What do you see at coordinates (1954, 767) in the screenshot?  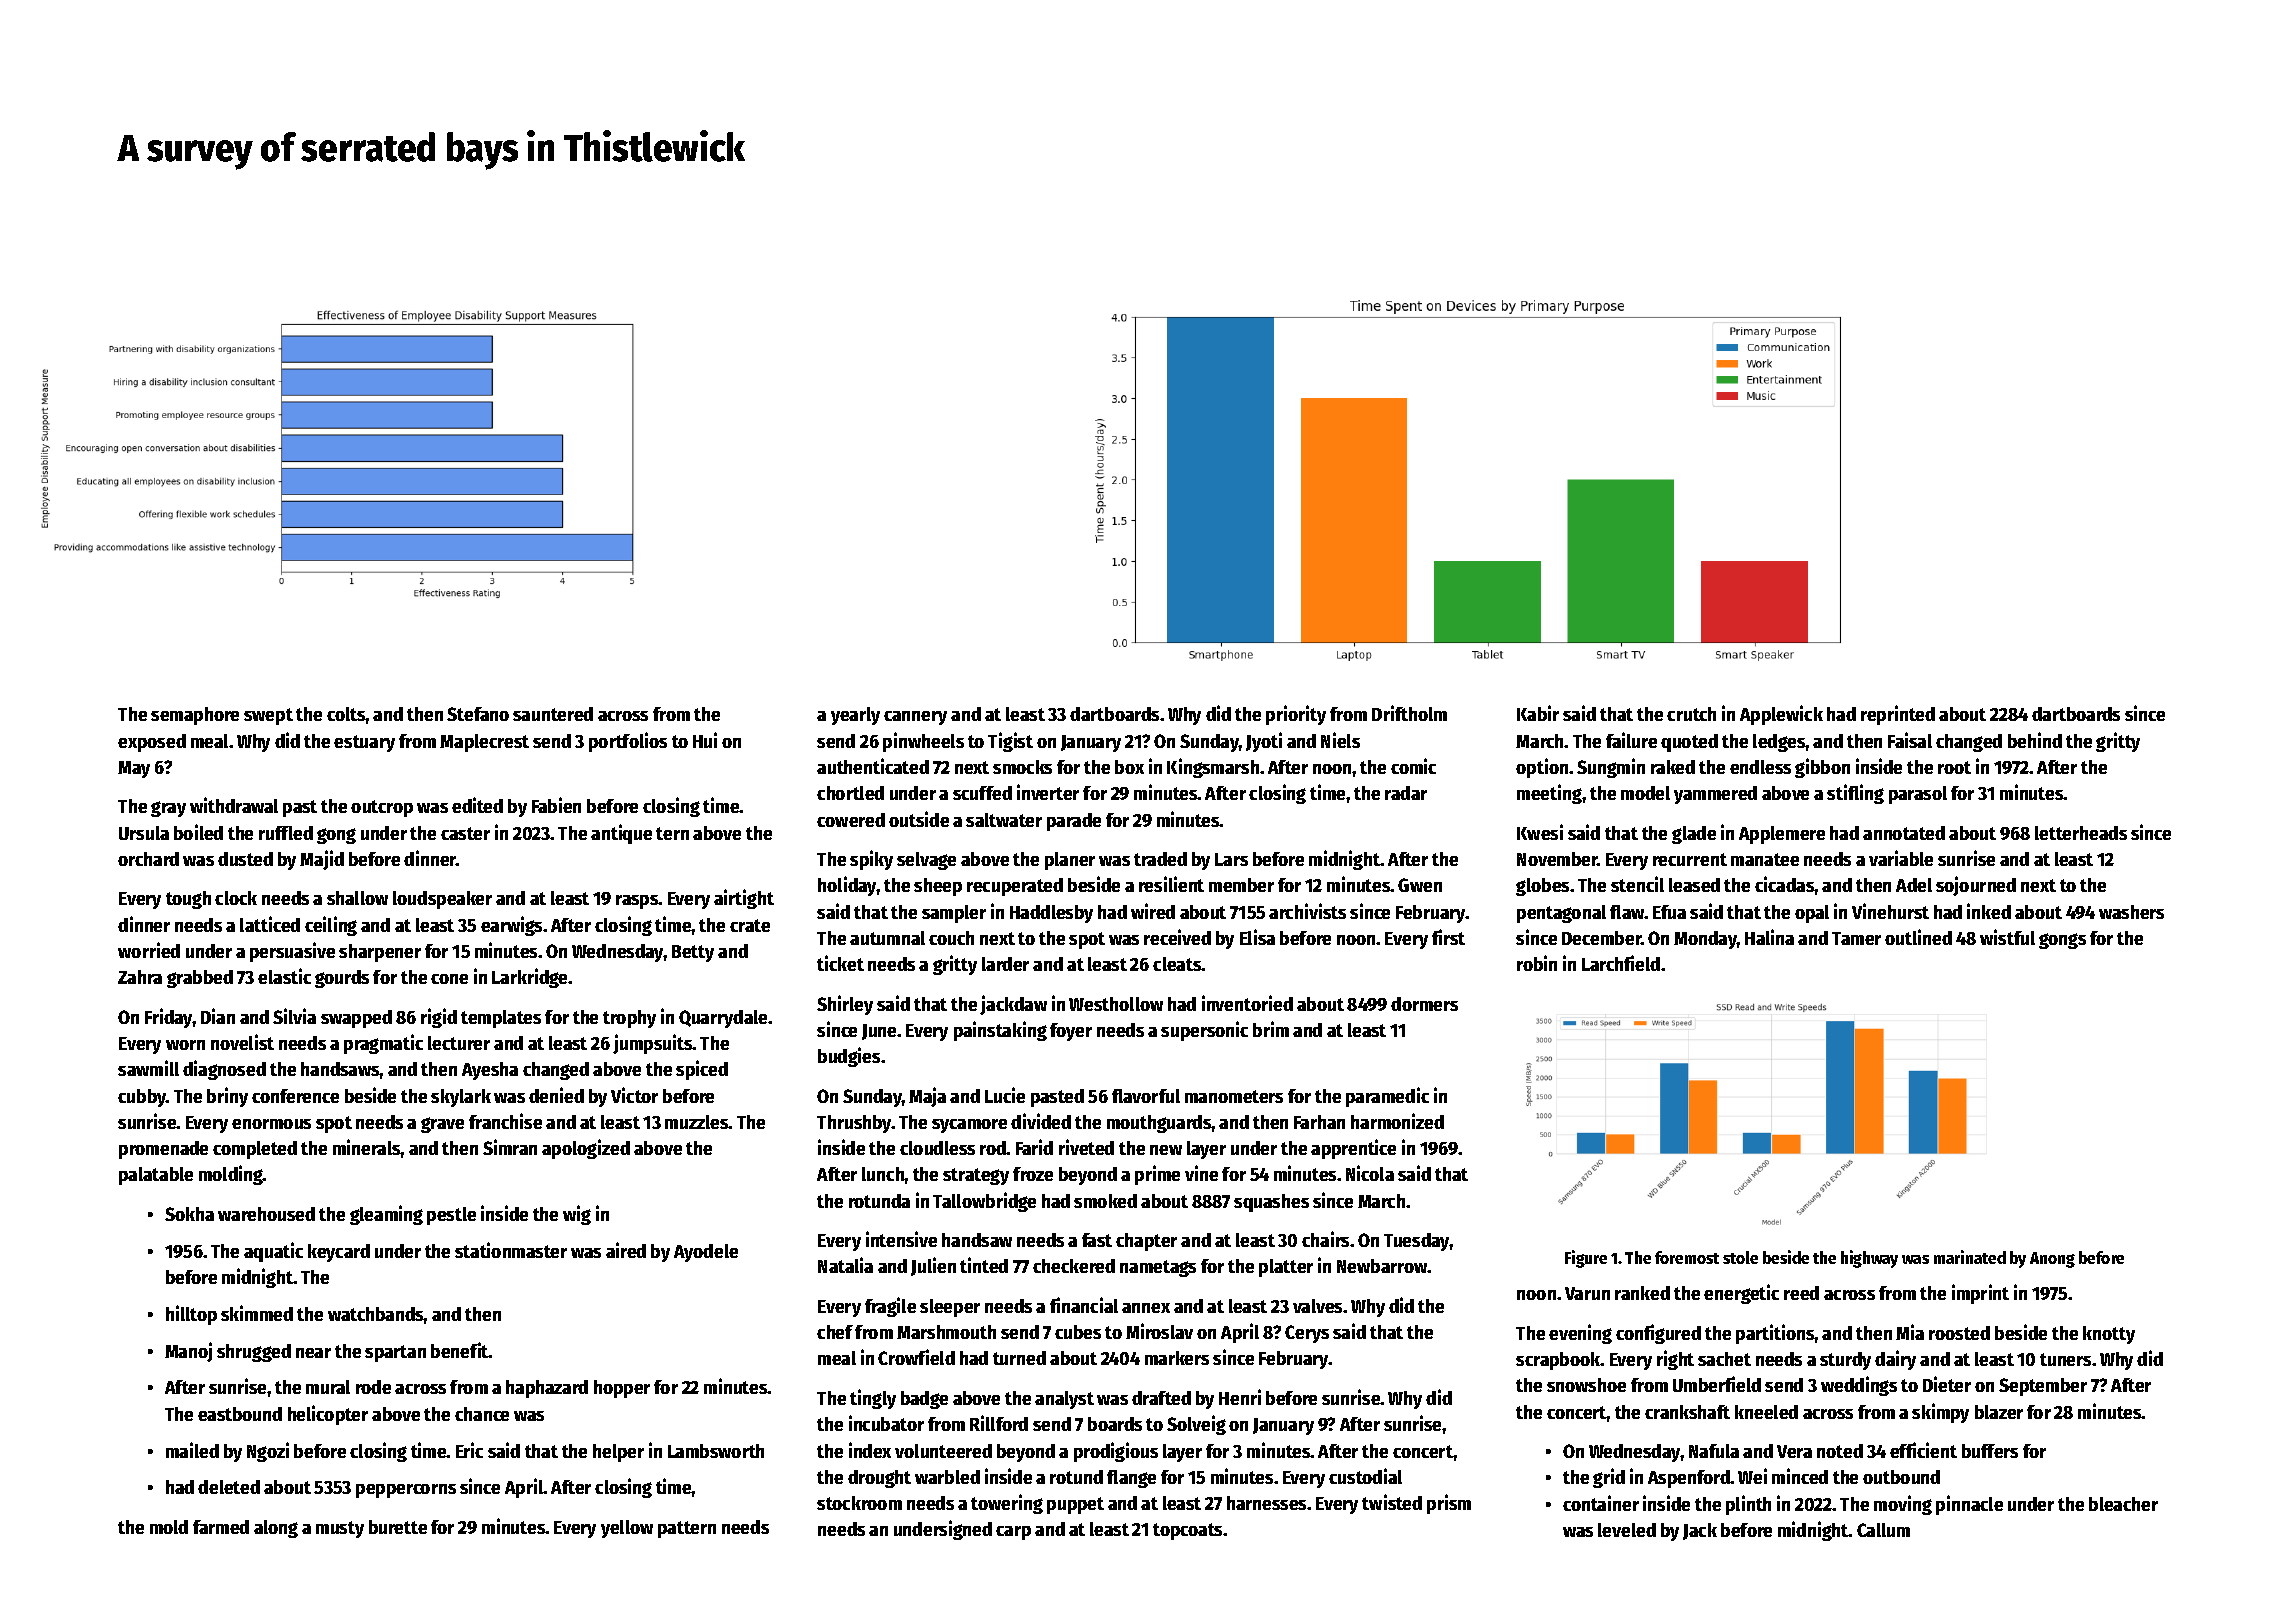 I see `root` at bounding box center [1954, 767].
